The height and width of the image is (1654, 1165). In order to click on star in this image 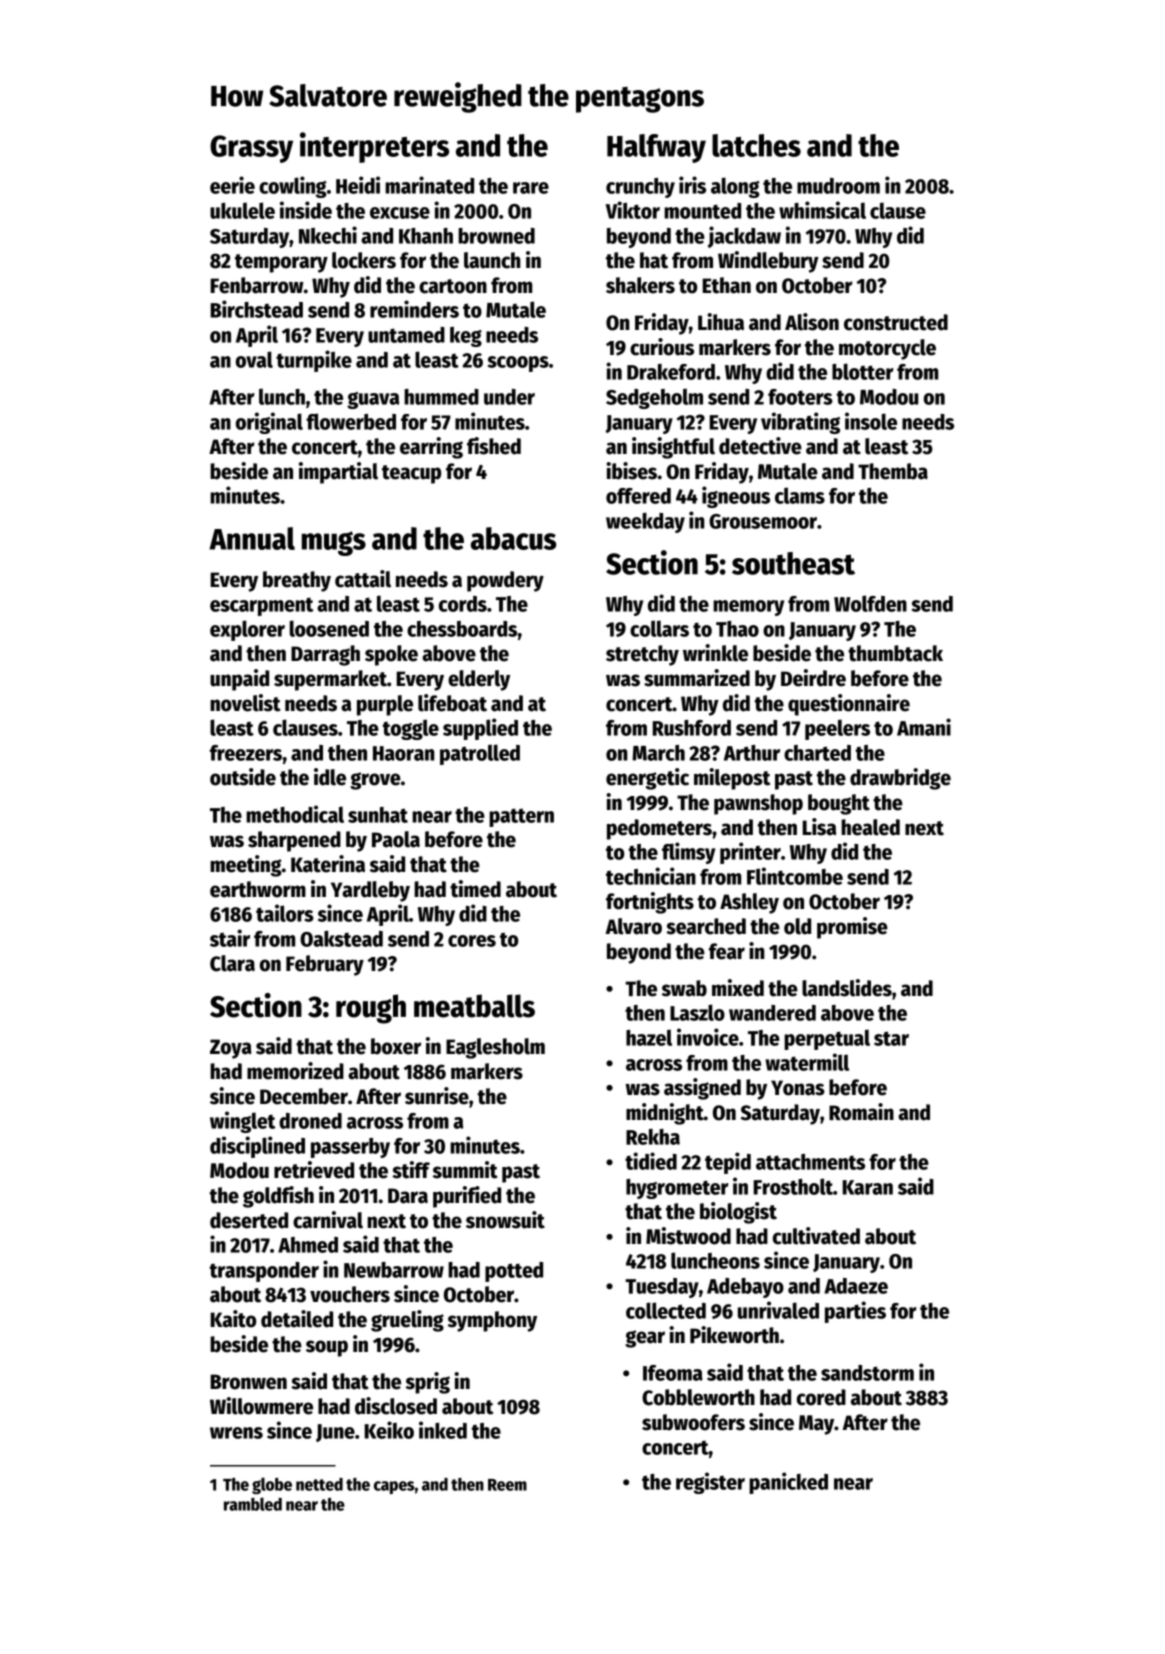, I will do `click(891, 1038)`.
